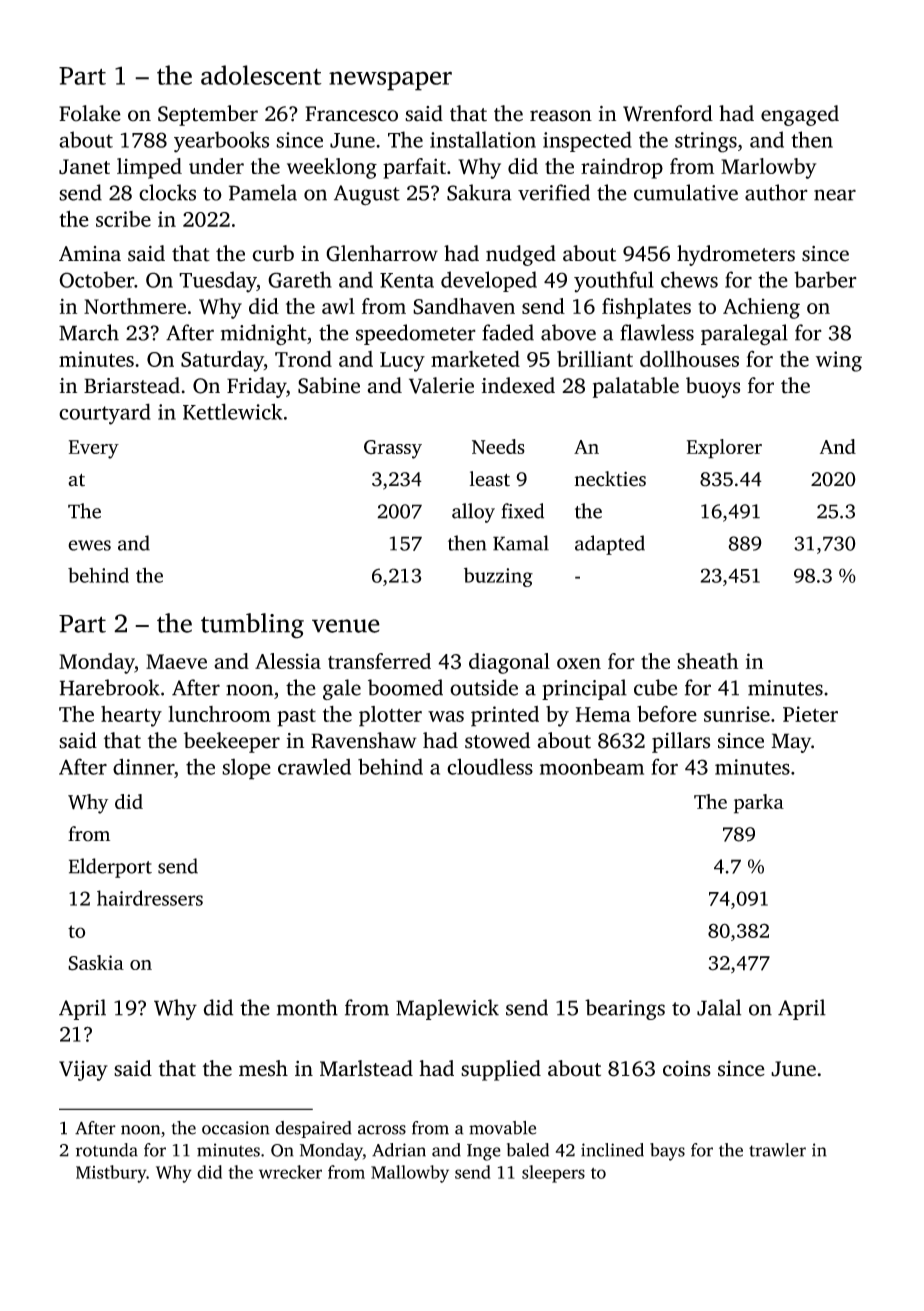  Describe the element at coordinates (668, 113) in the document. I see `Wrenford` at that location.
